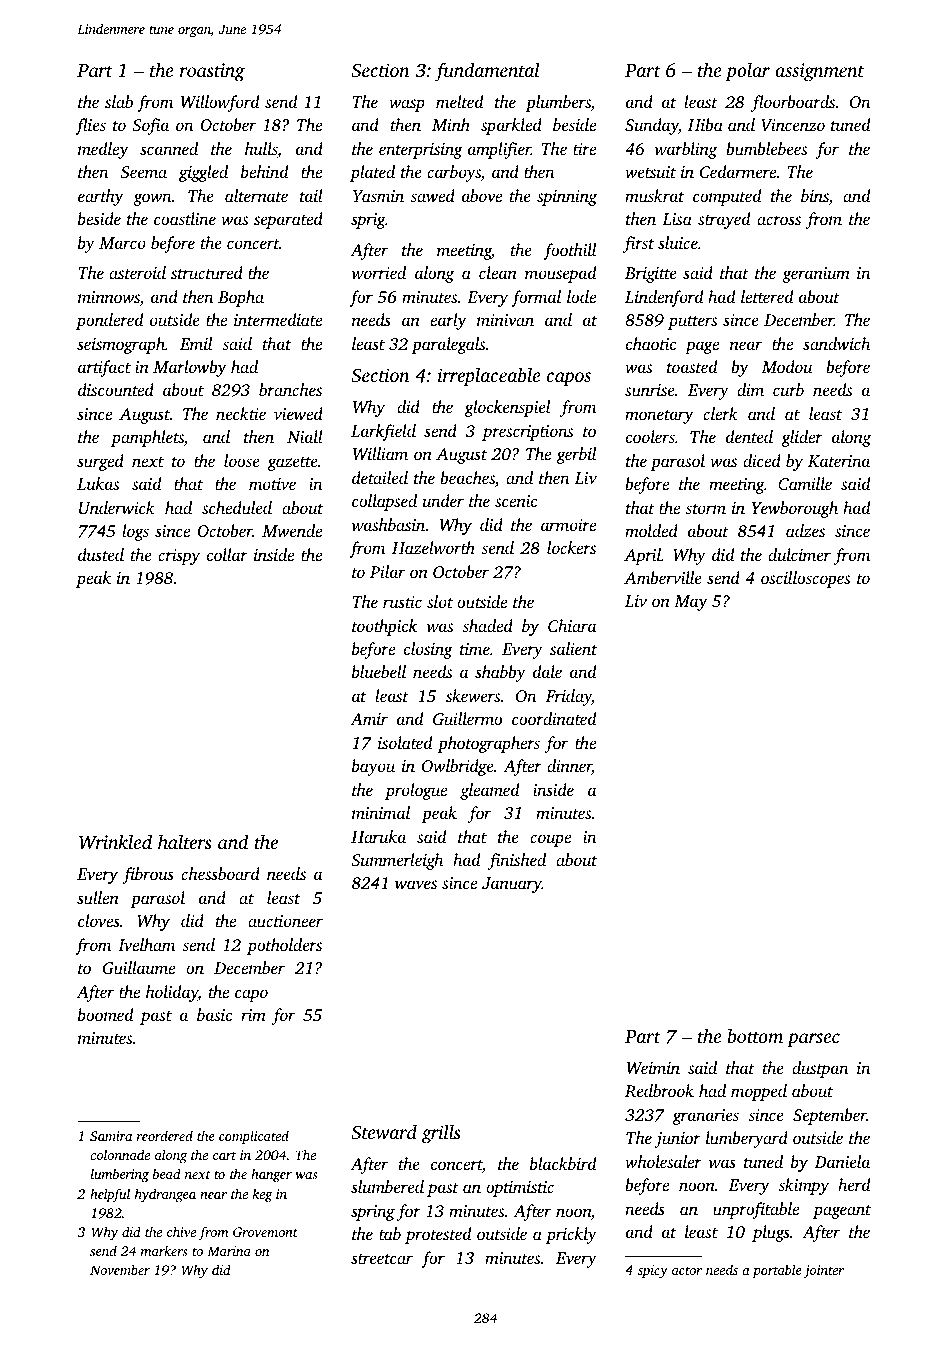 The image size is (948, 1372). Describe the element at coordinates (691, 603) in the page. I see `May` at that location.
